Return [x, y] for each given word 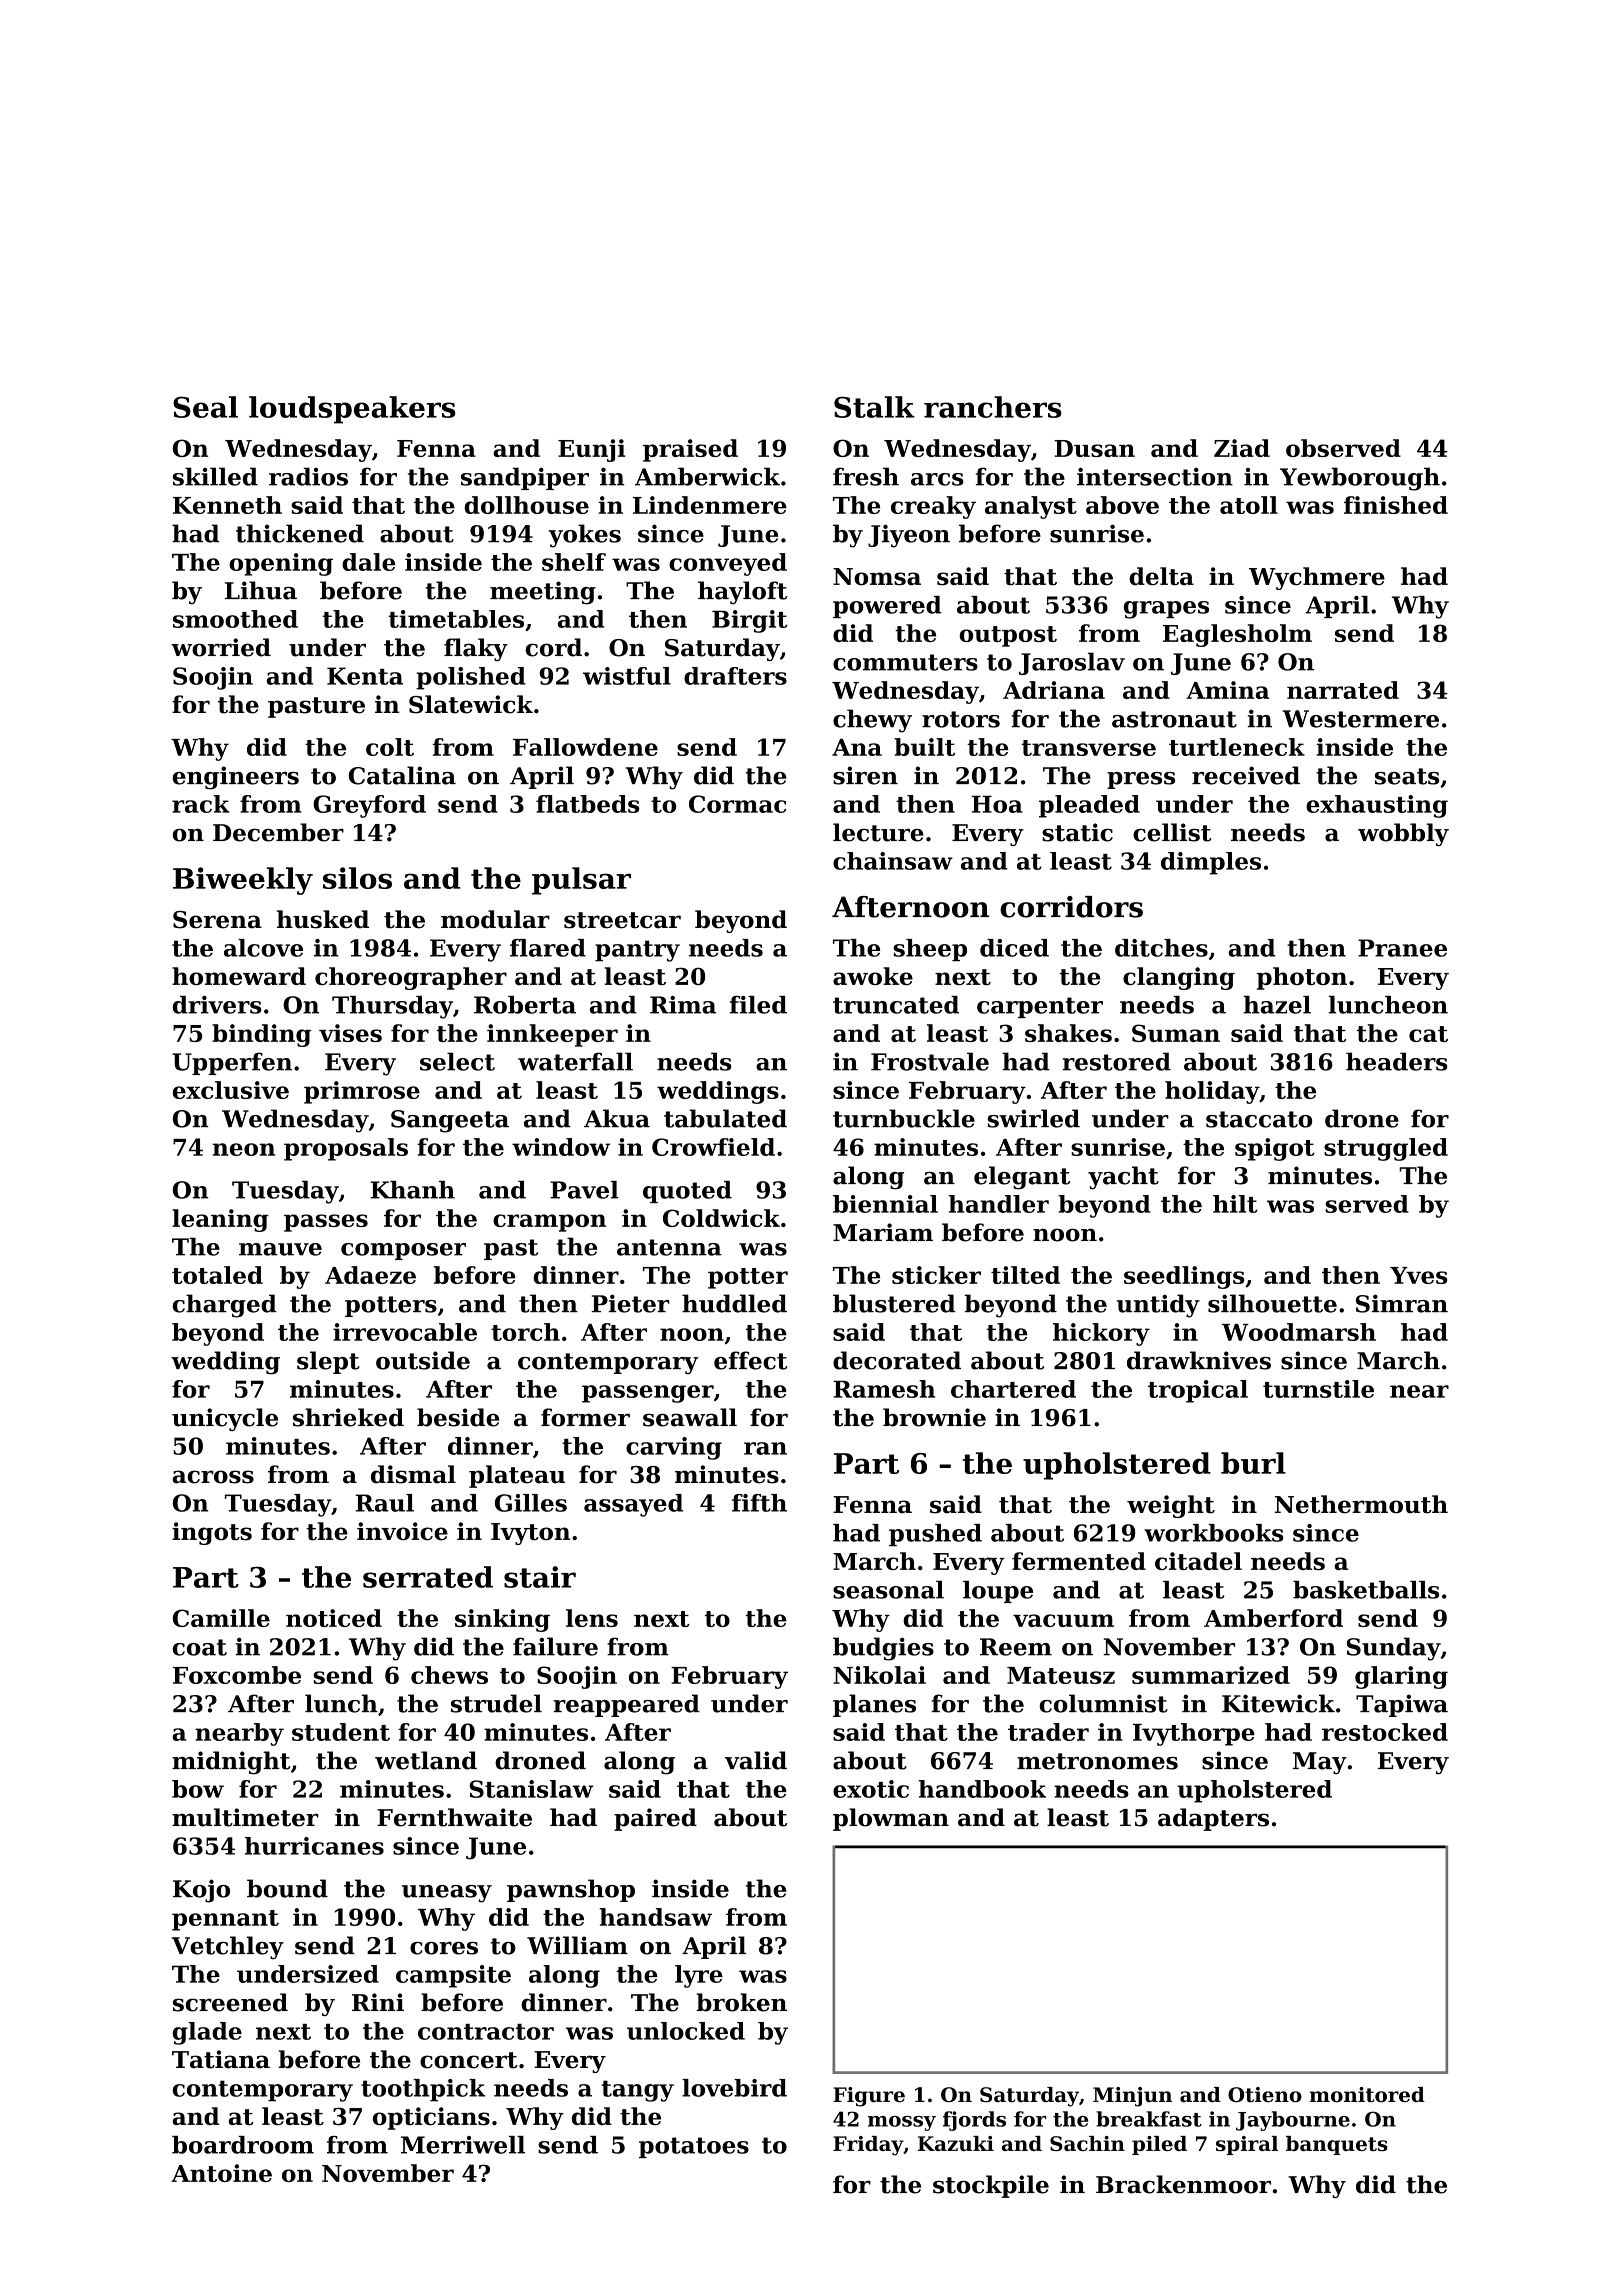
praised [690, 450]
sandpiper [525, 478]
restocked [1385, 1732]
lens [592, 1618]
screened [230, 2002]
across [213, 1477]
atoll [1249, 505]
